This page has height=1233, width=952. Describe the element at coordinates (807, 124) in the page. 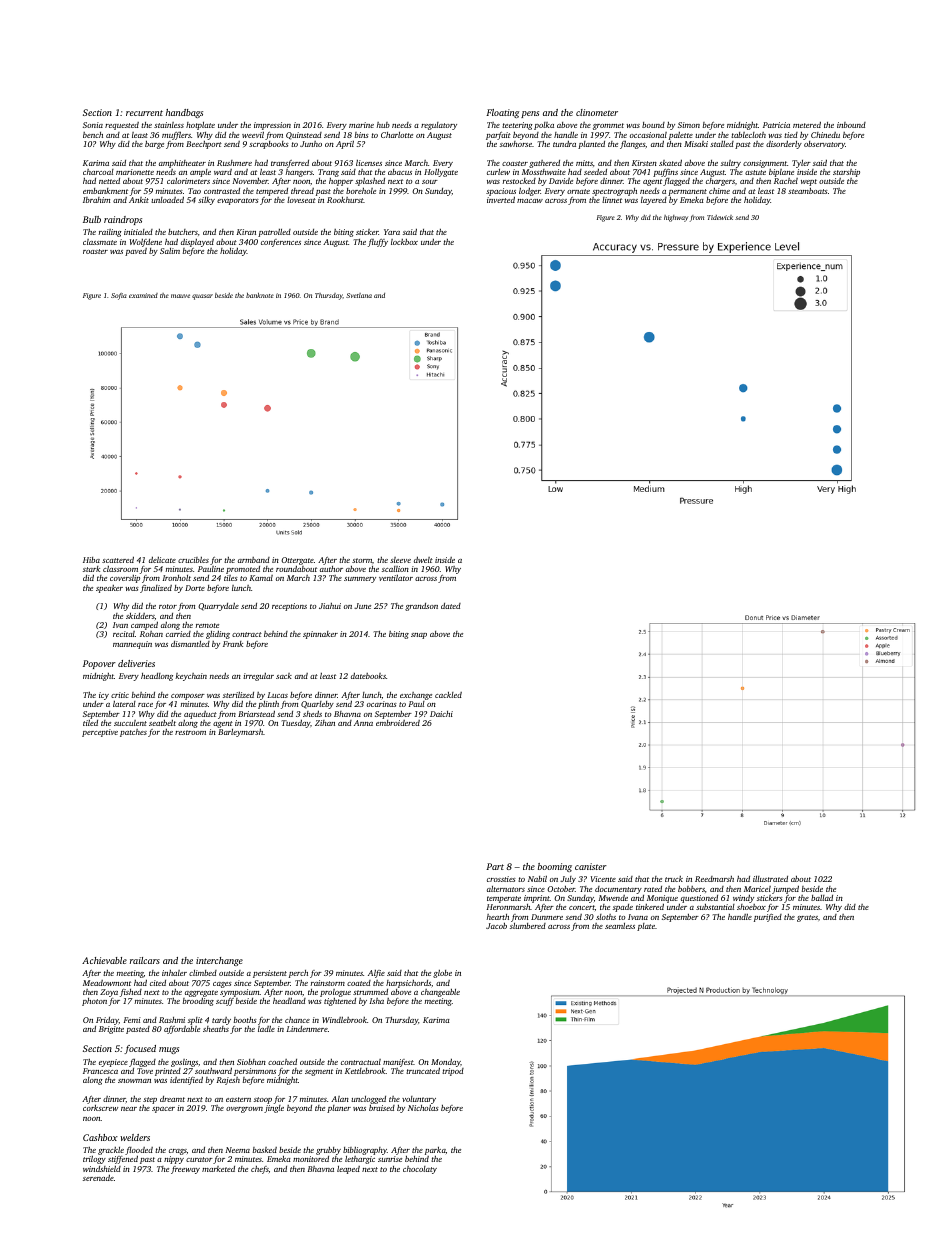

I see `metered` at that location.
